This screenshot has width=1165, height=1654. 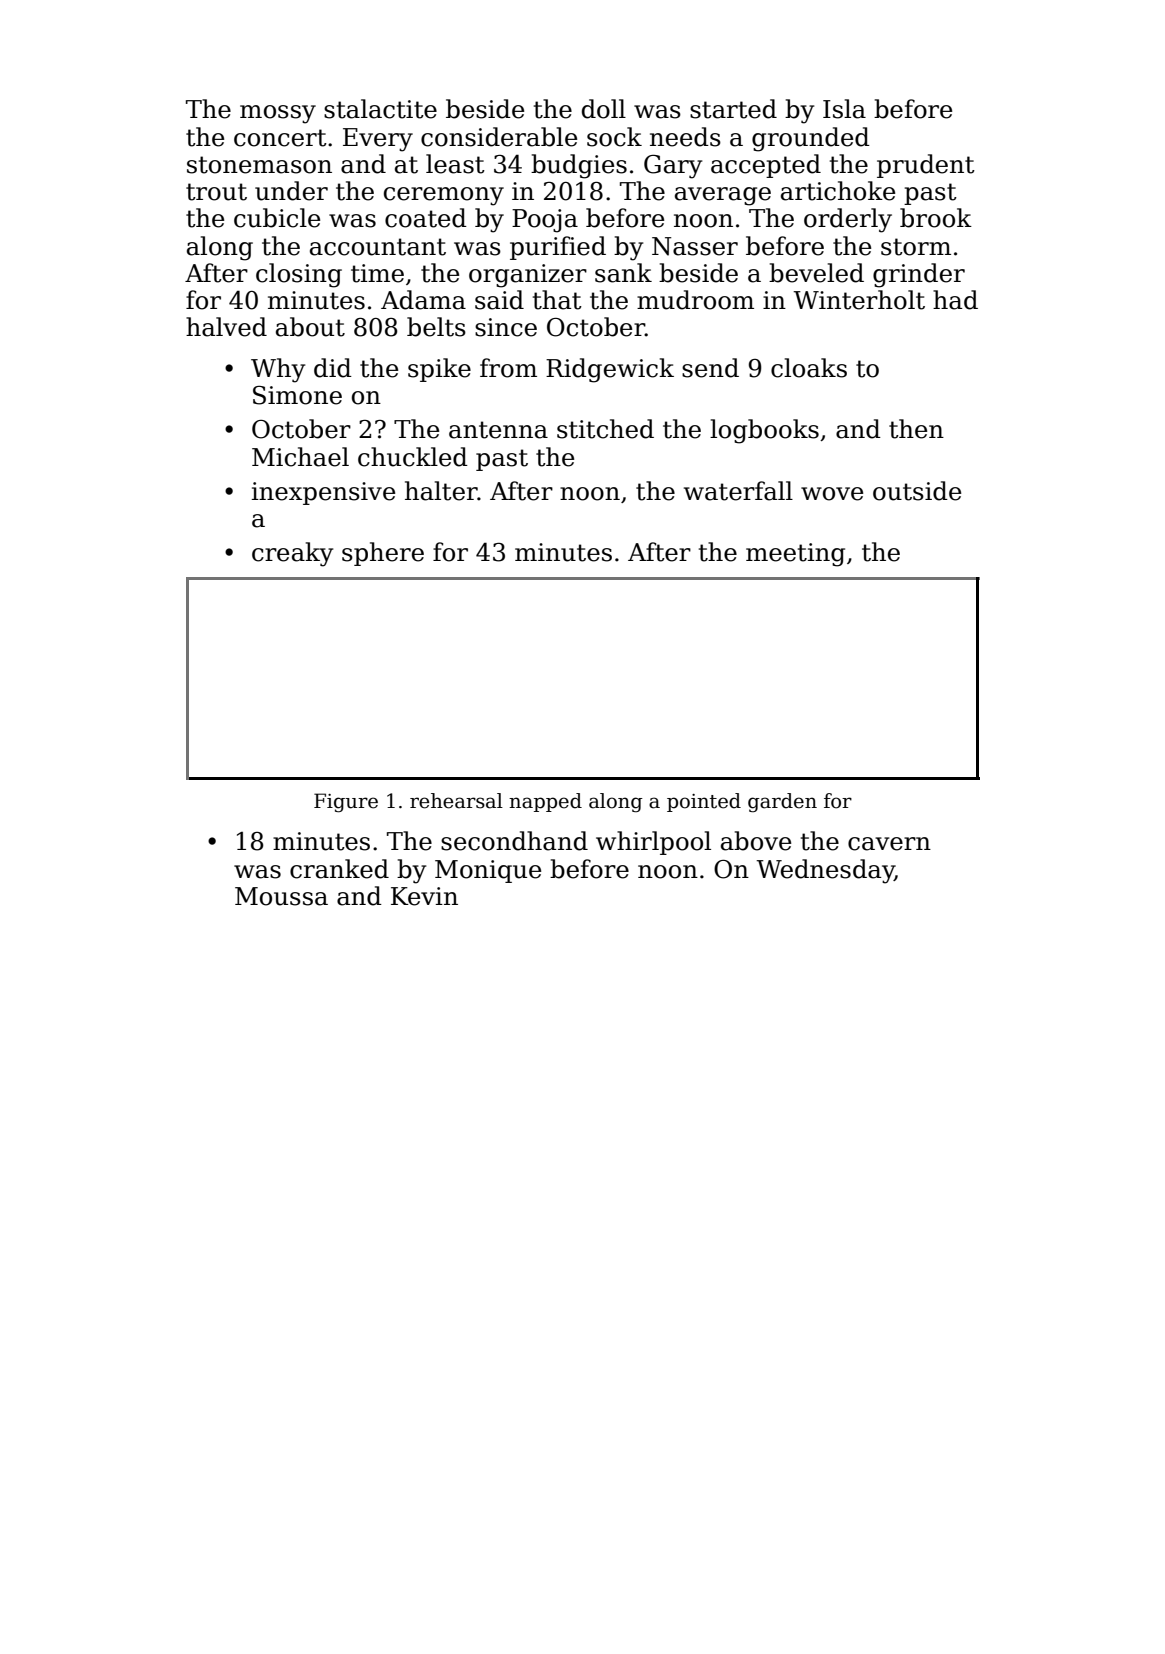 What do you see at coordinates (259, 165) in the screenshot?
I see `stonemason` at bounding box center [259, 165].
